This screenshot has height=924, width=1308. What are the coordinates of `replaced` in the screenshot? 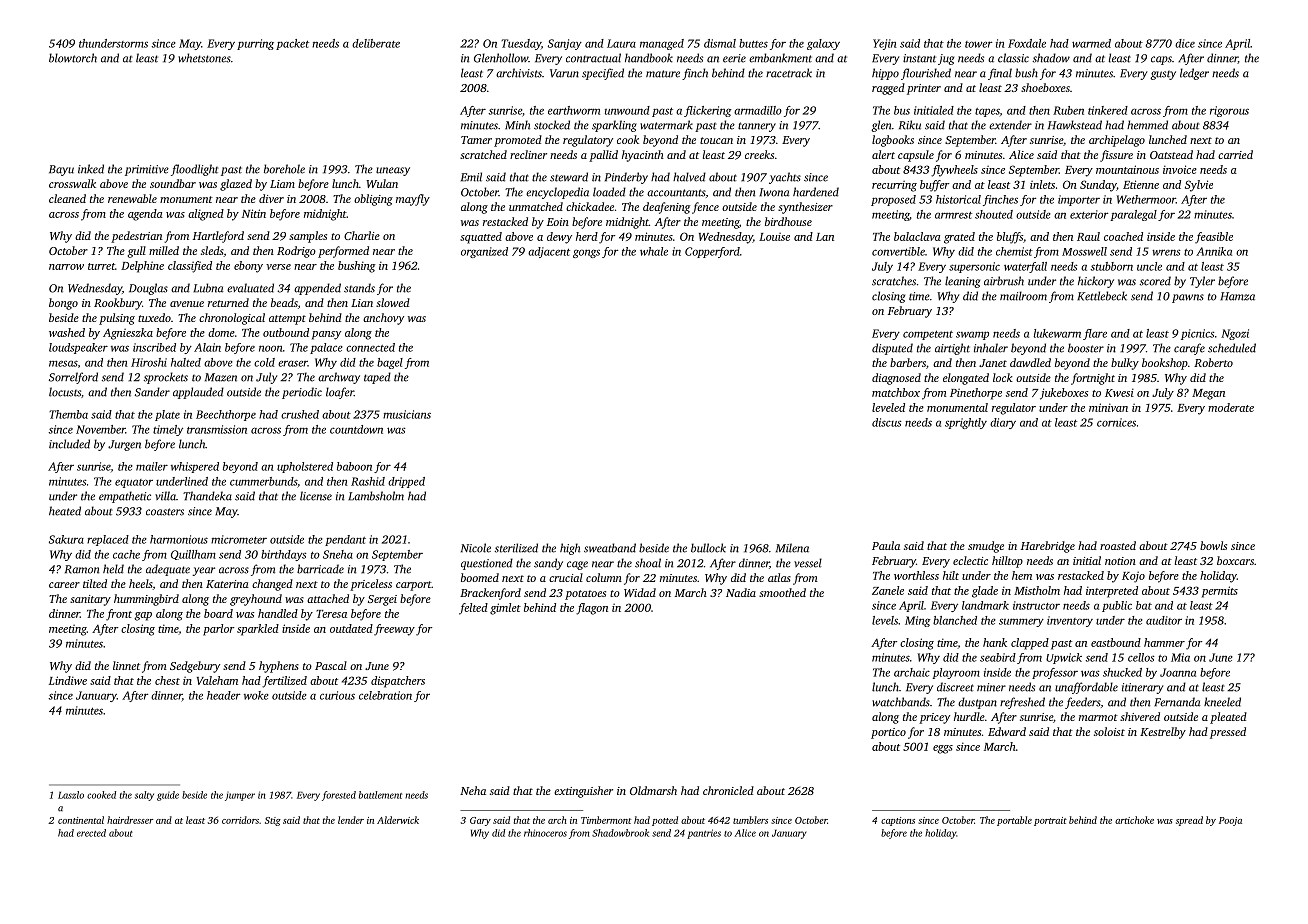 It's located at (108, 540).
